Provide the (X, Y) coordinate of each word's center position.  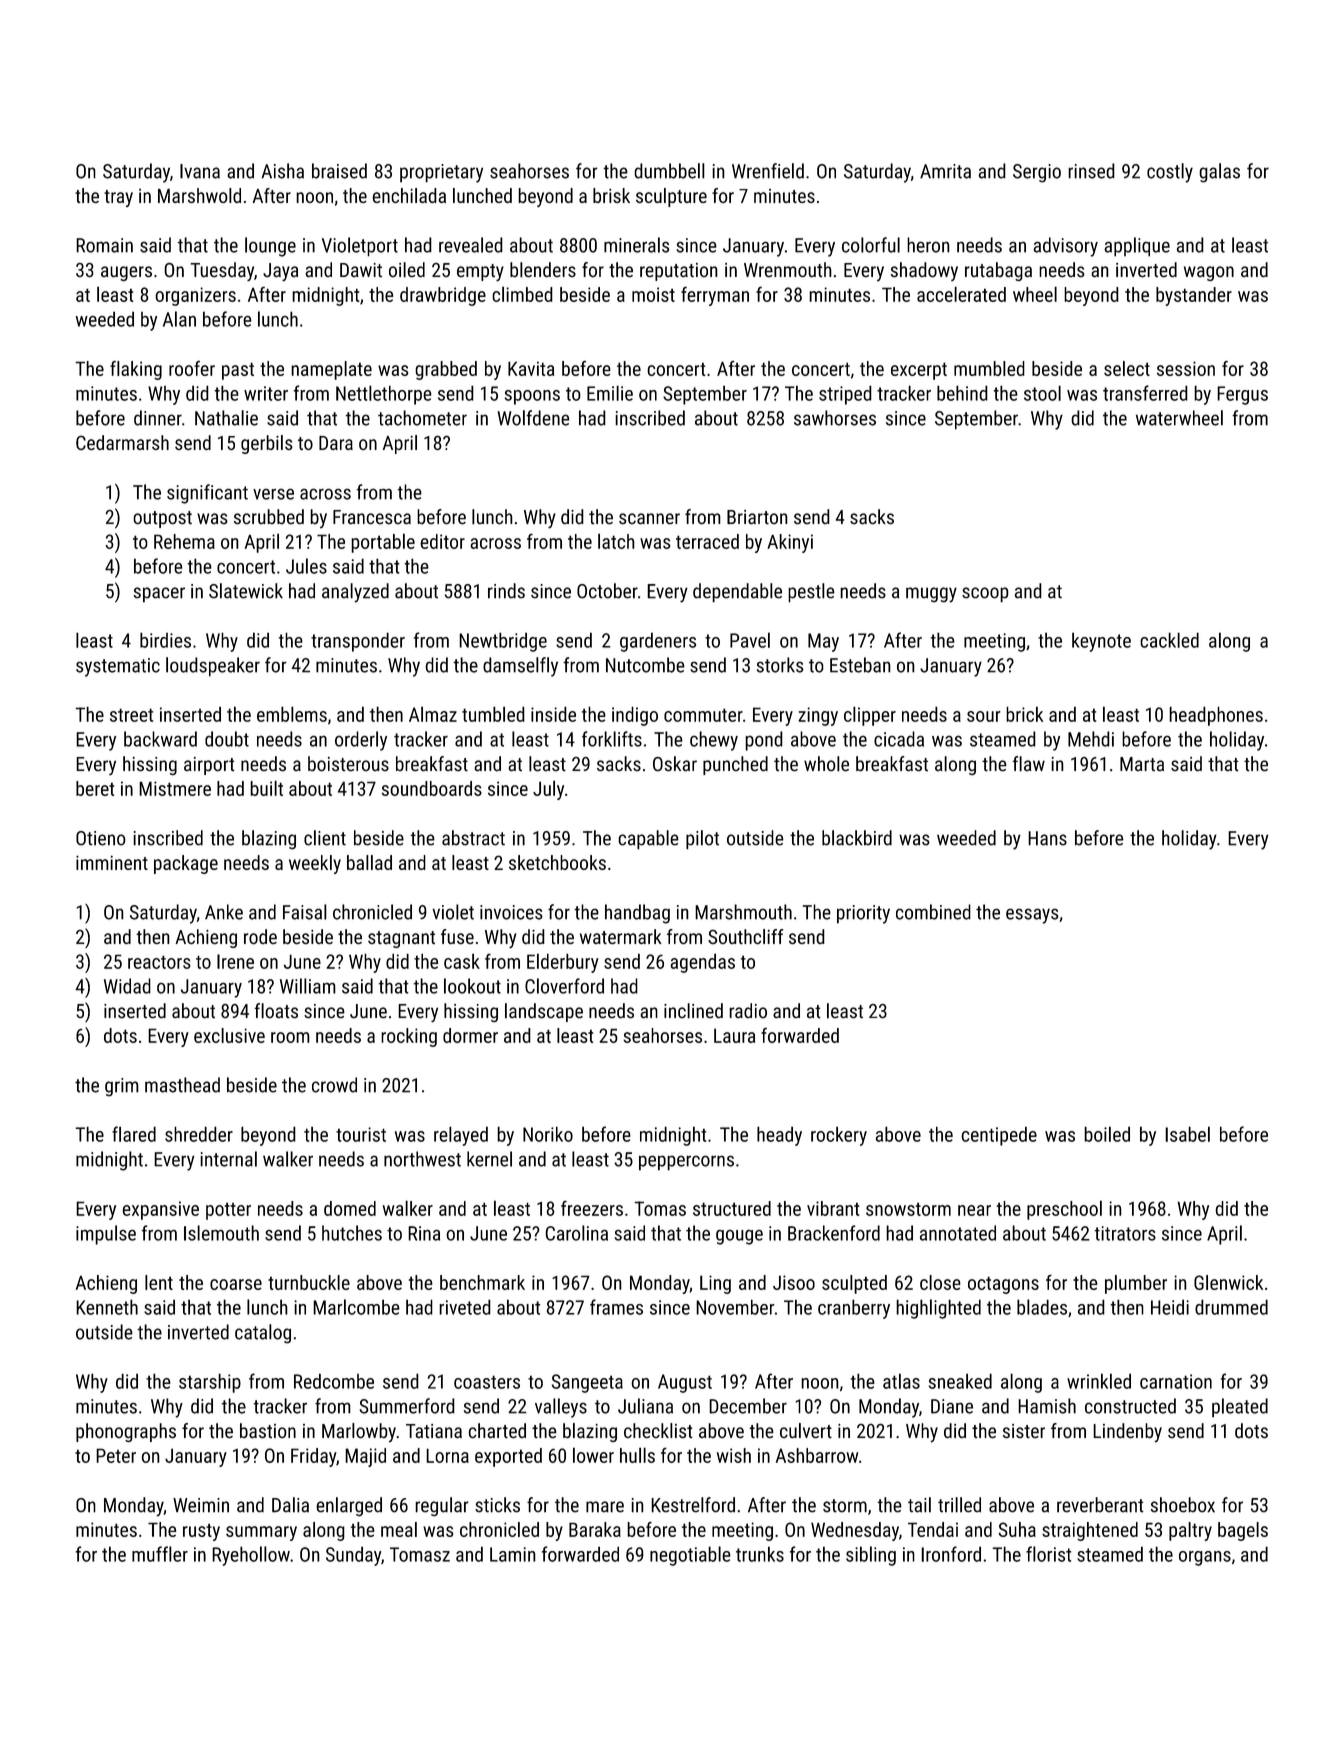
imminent (112, 863)
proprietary (441, 173)
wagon (1209, 273)
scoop (985, 595)
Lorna (447, 1455)
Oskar (675, 763)
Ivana (200, 171)
